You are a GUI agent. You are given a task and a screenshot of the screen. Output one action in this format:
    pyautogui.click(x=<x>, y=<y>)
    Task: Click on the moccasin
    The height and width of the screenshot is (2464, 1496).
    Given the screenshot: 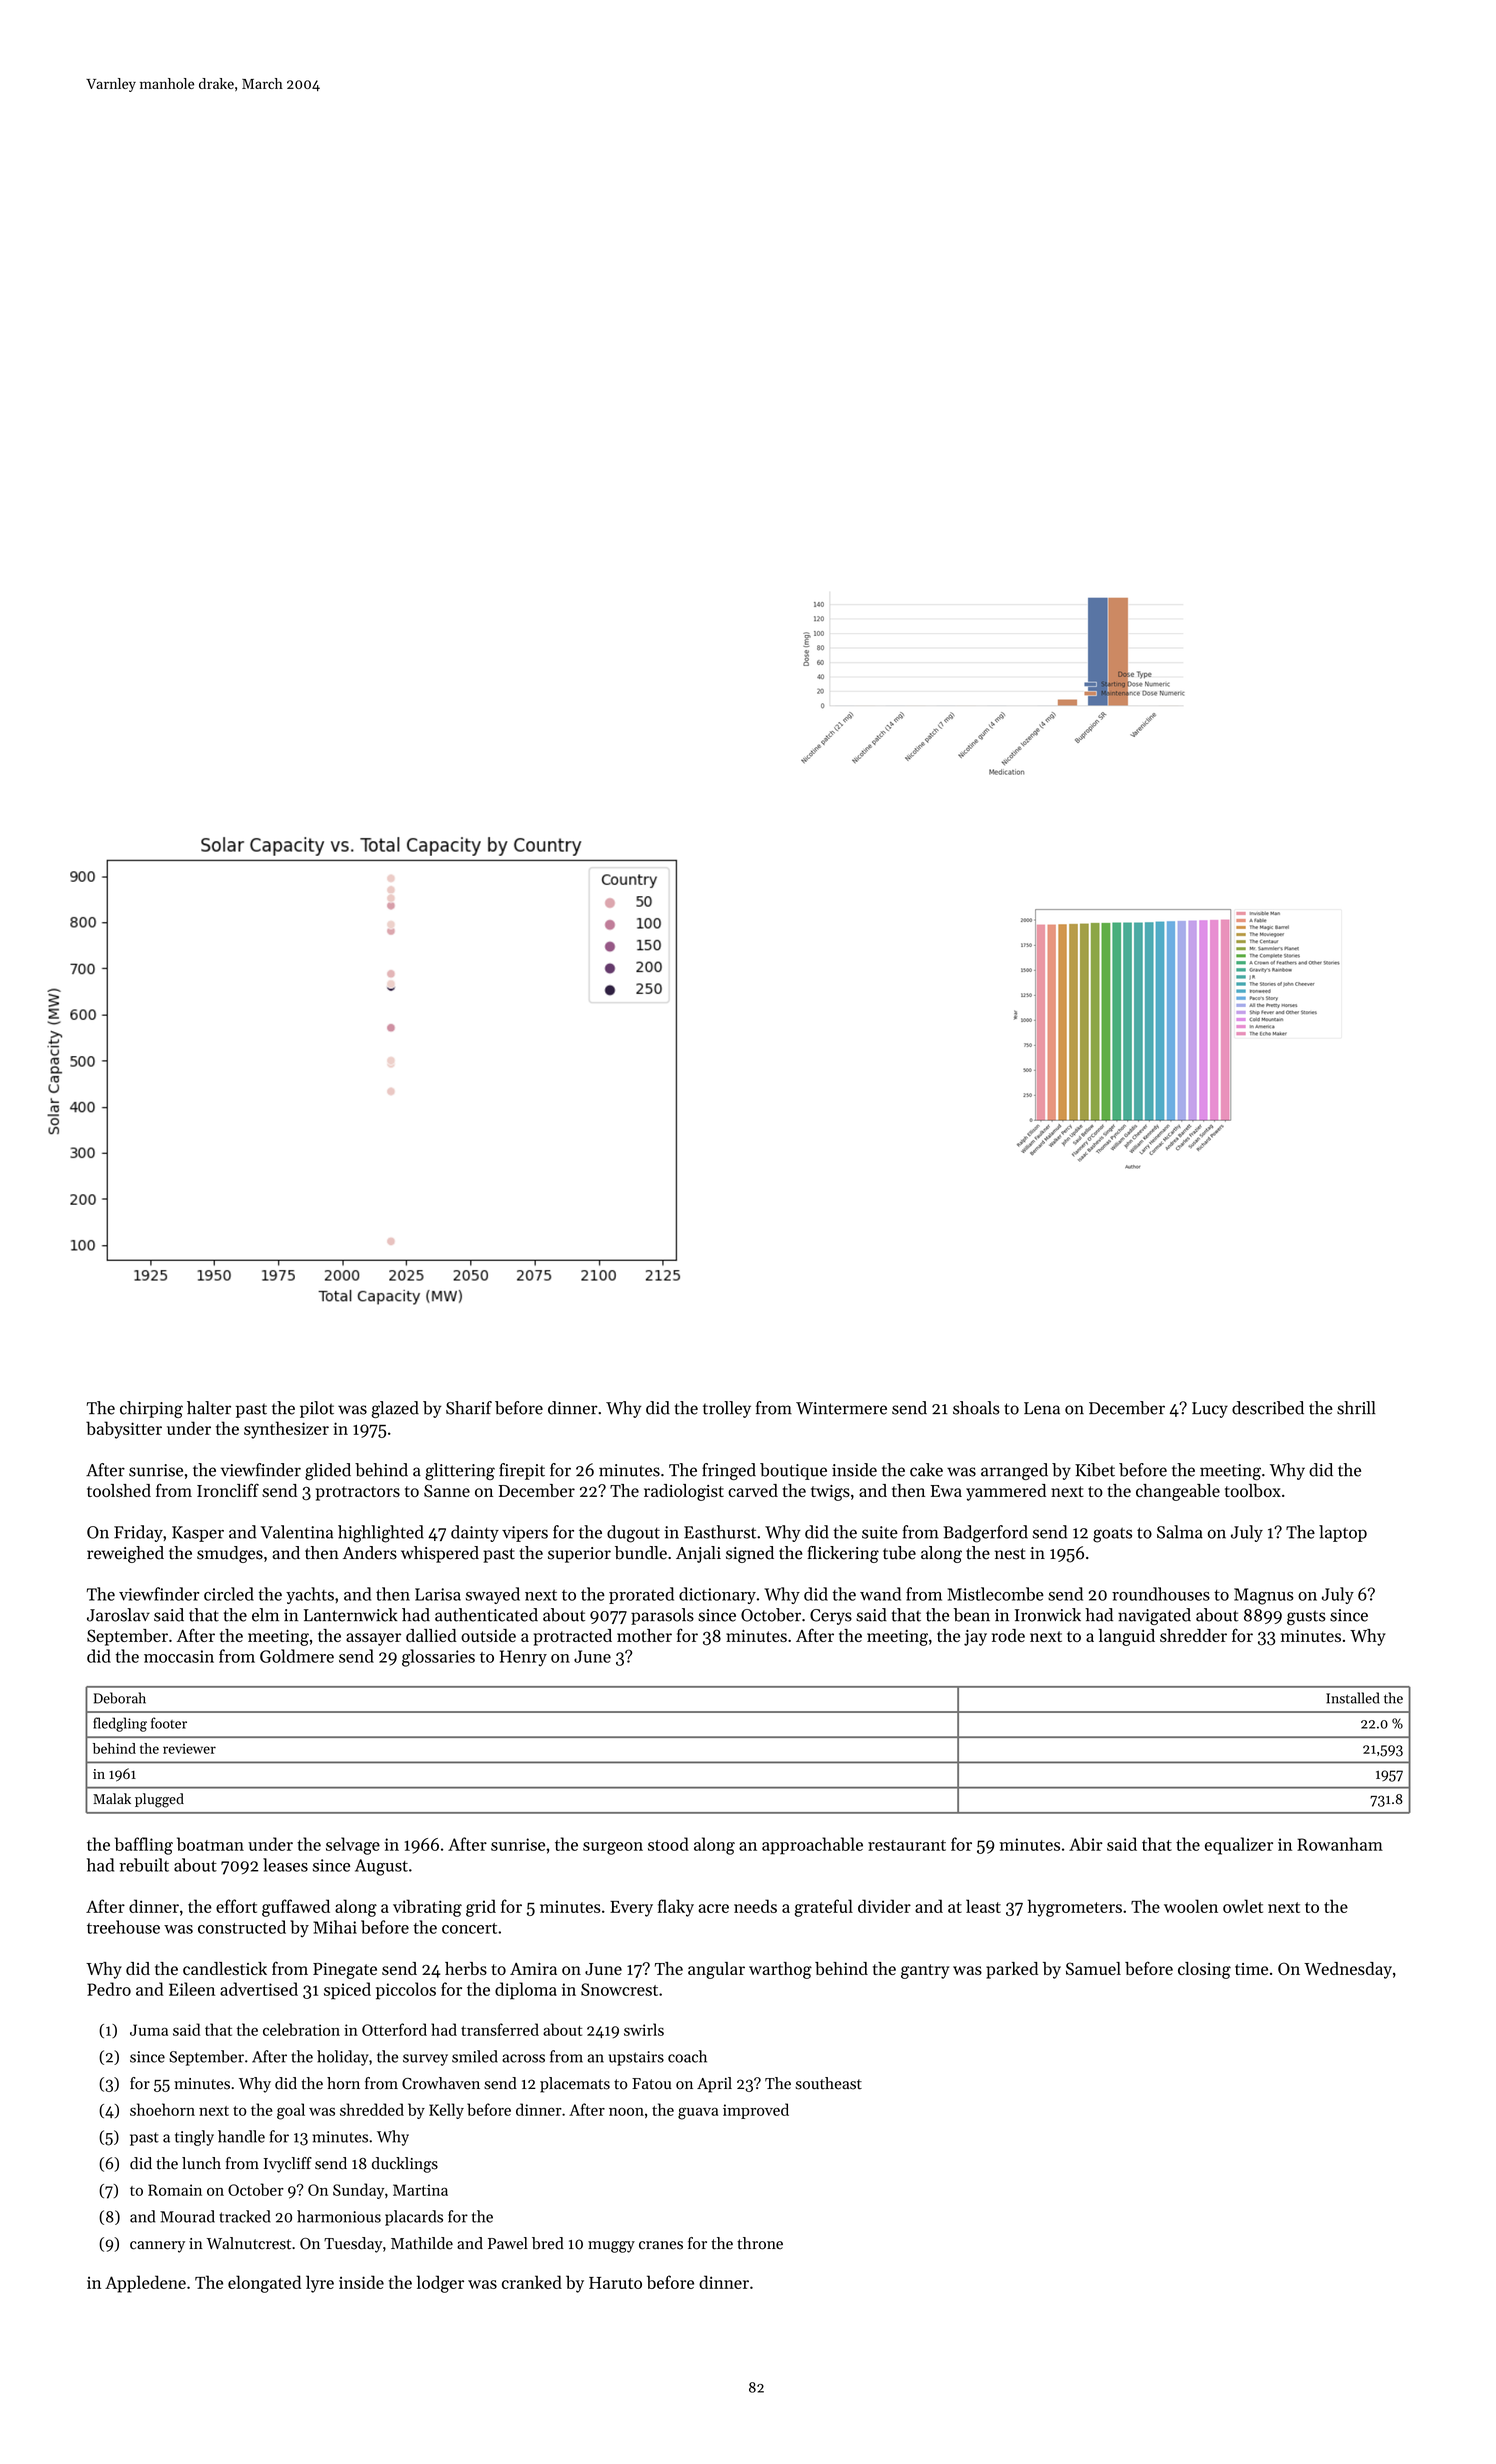 What is the action you would take?
    pyautogui.click(x=179, y=1656)
